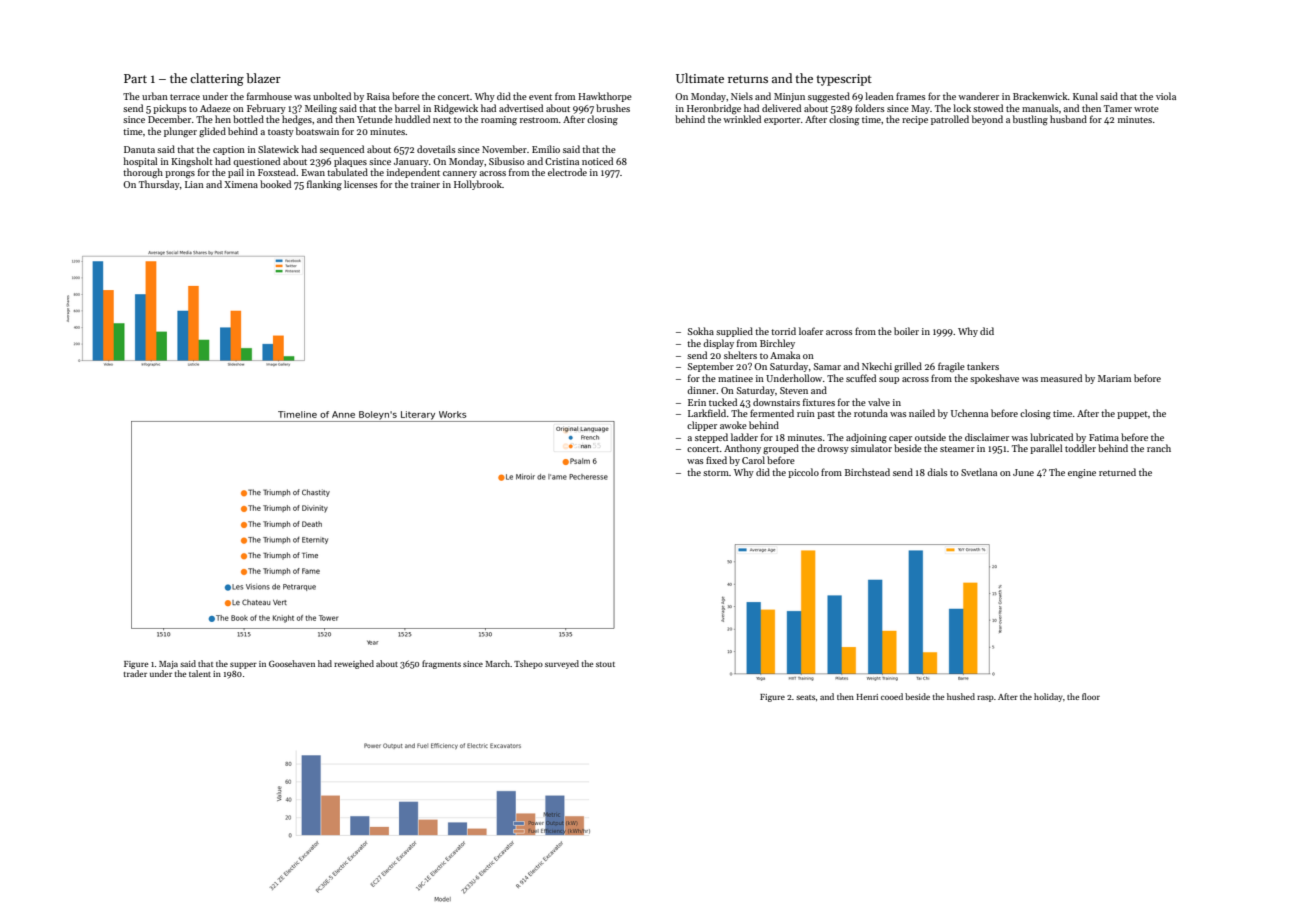  Describe the element at coordinates (1068, 119) in the page. I see `husband` at that location.
